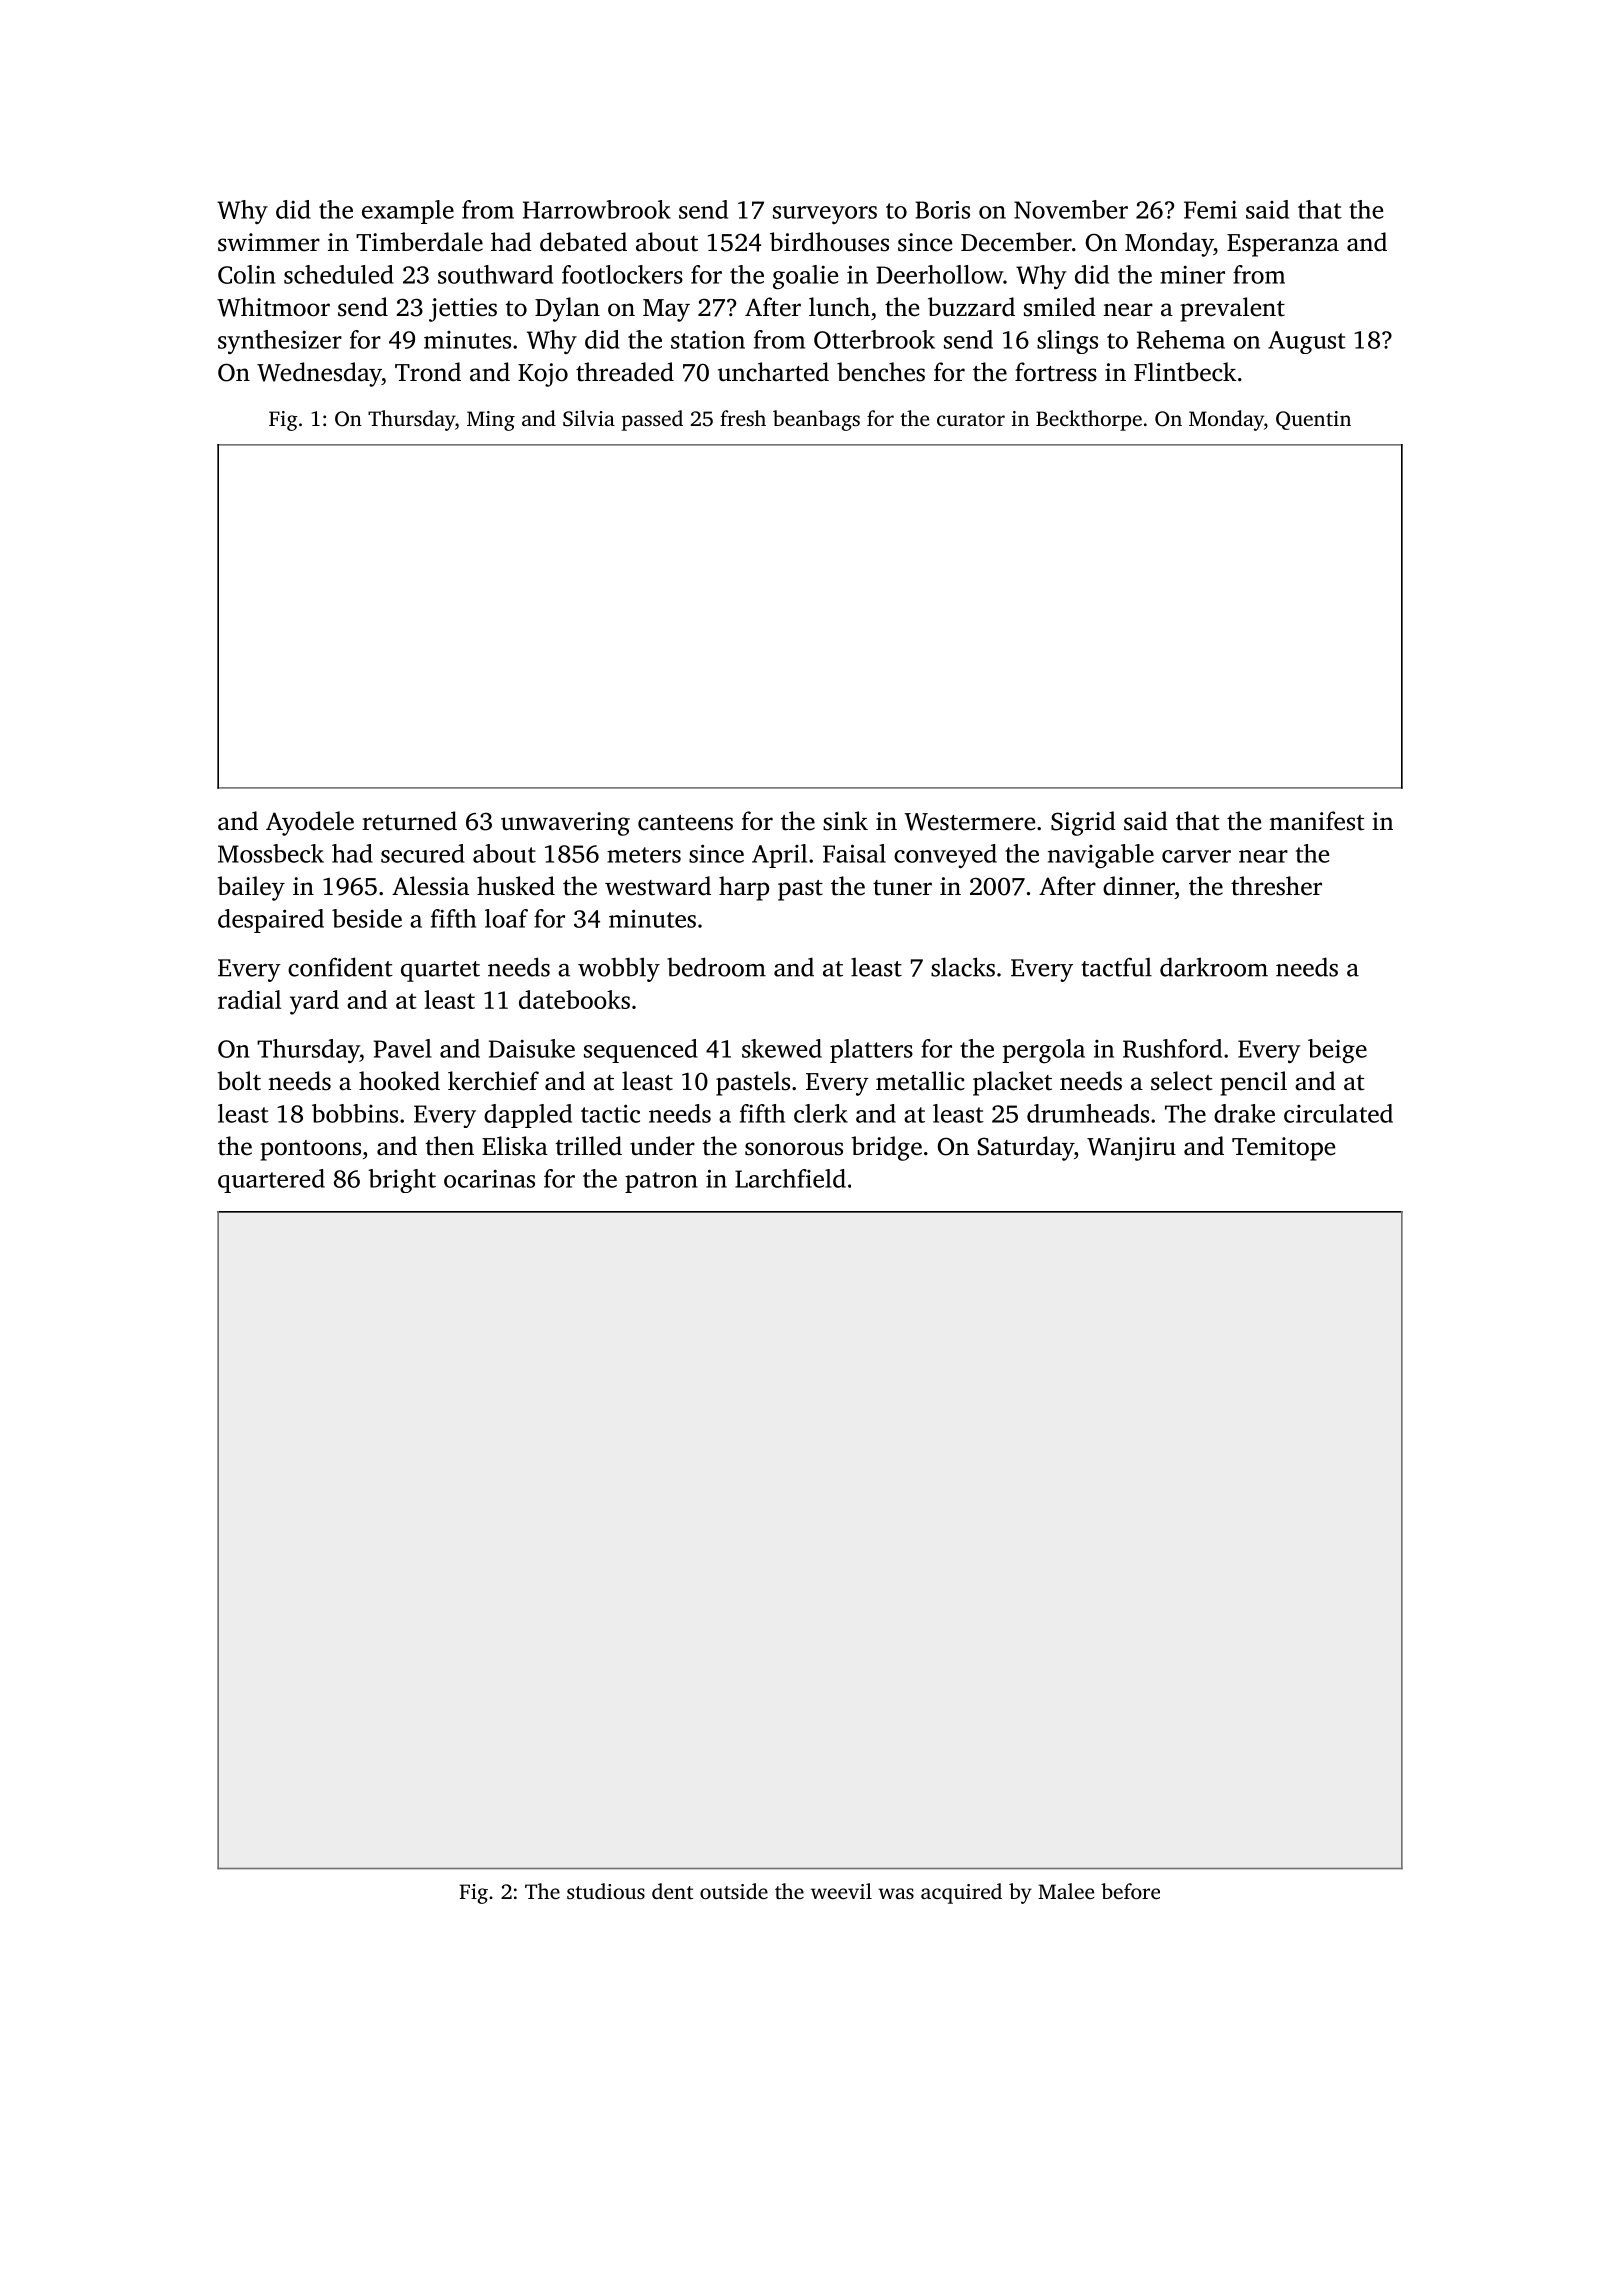  I want to click on beige, so click(1337, 1051).
